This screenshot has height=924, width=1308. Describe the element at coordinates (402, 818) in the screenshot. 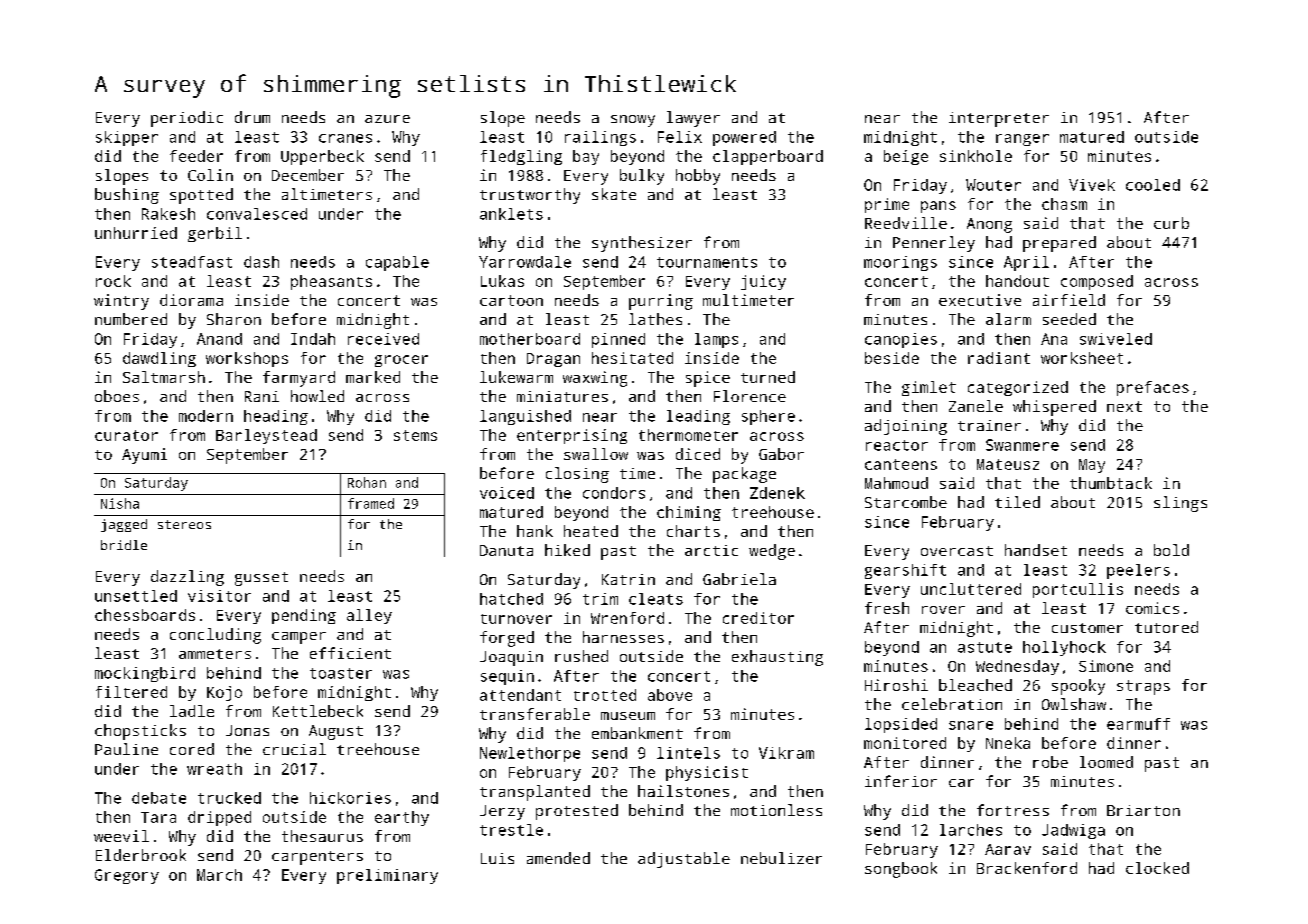

I see `earthy` at that location.
